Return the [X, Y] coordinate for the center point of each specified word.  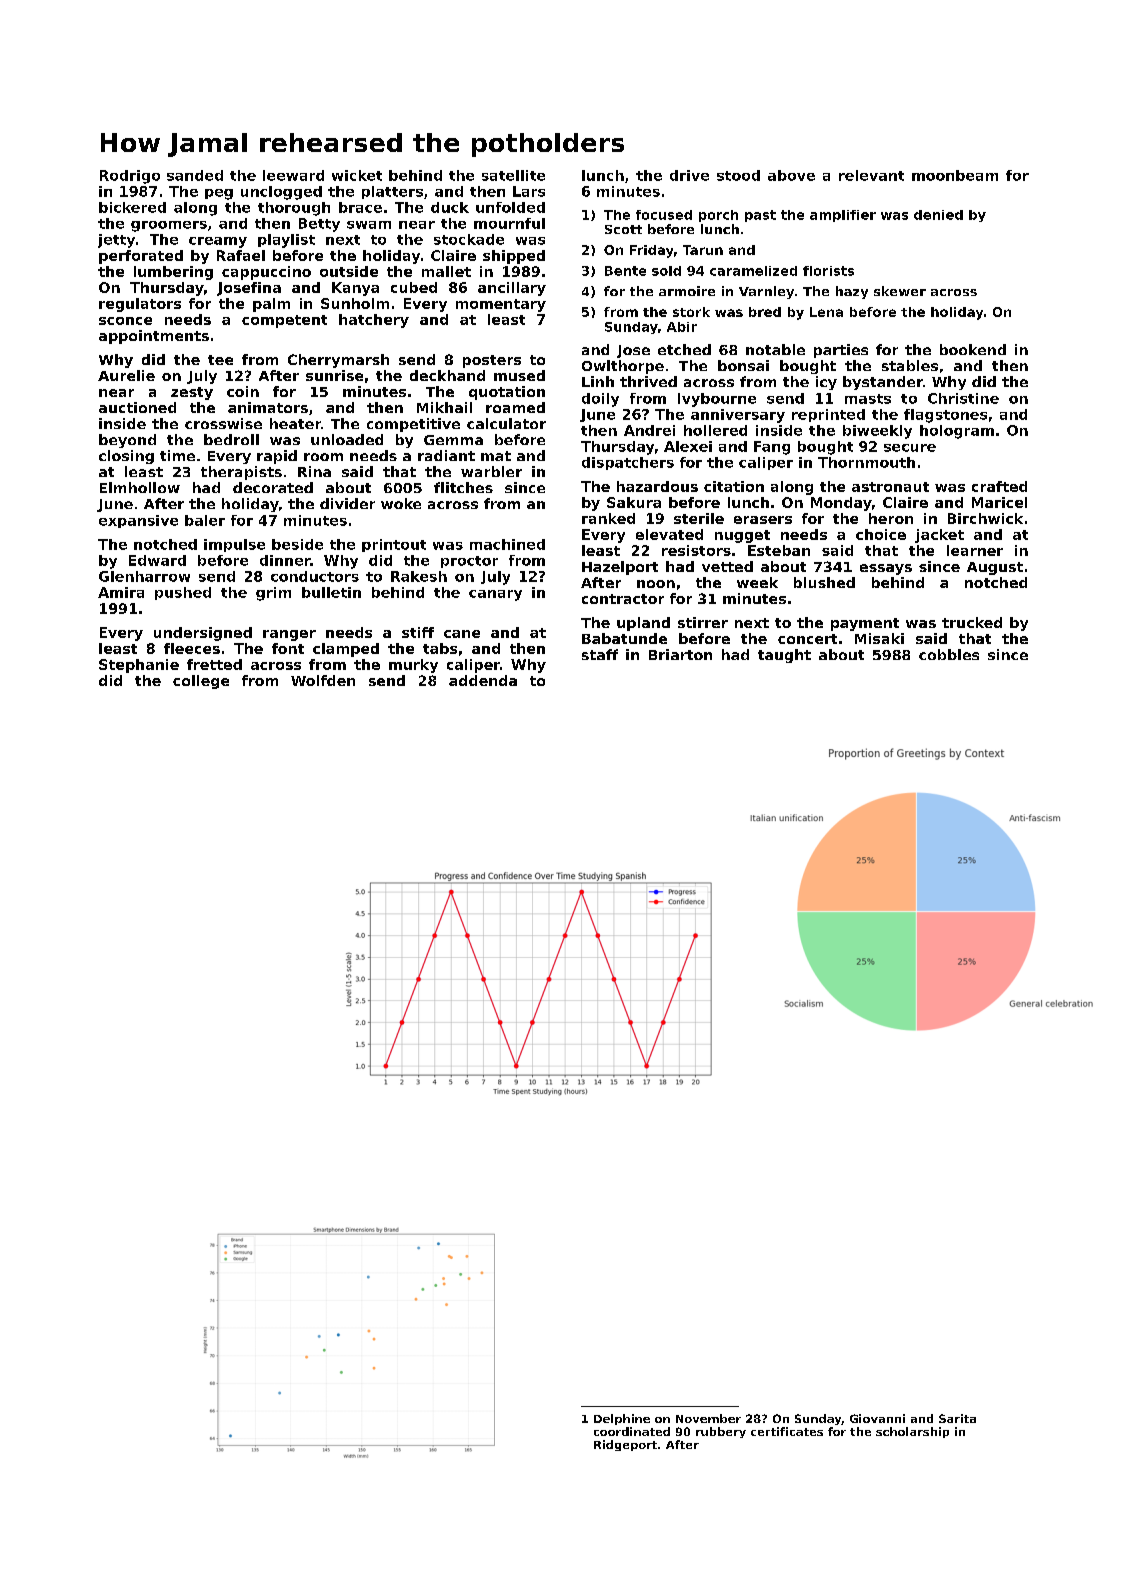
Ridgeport [625, 1445]
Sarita [957, 1418]
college [201, 682]
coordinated [632, 1431]
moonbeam [955, 175]
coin [243, 391]
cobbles [949, 654]
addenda [483, 680]
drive [689, 175]
